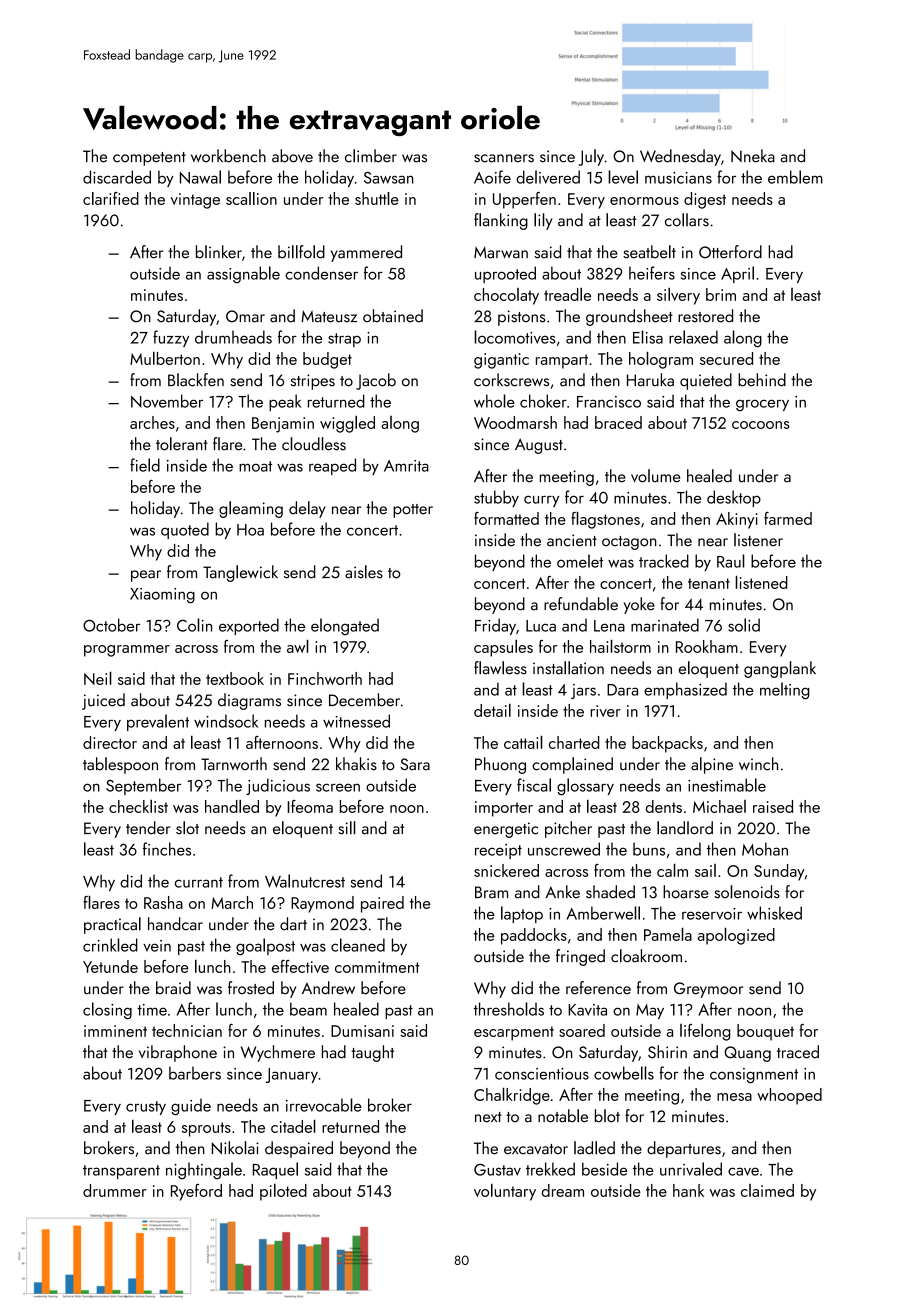  What do you see at coordinates (228, 156) in the page?
I see `workbench` at bounding box center [228, 156].
